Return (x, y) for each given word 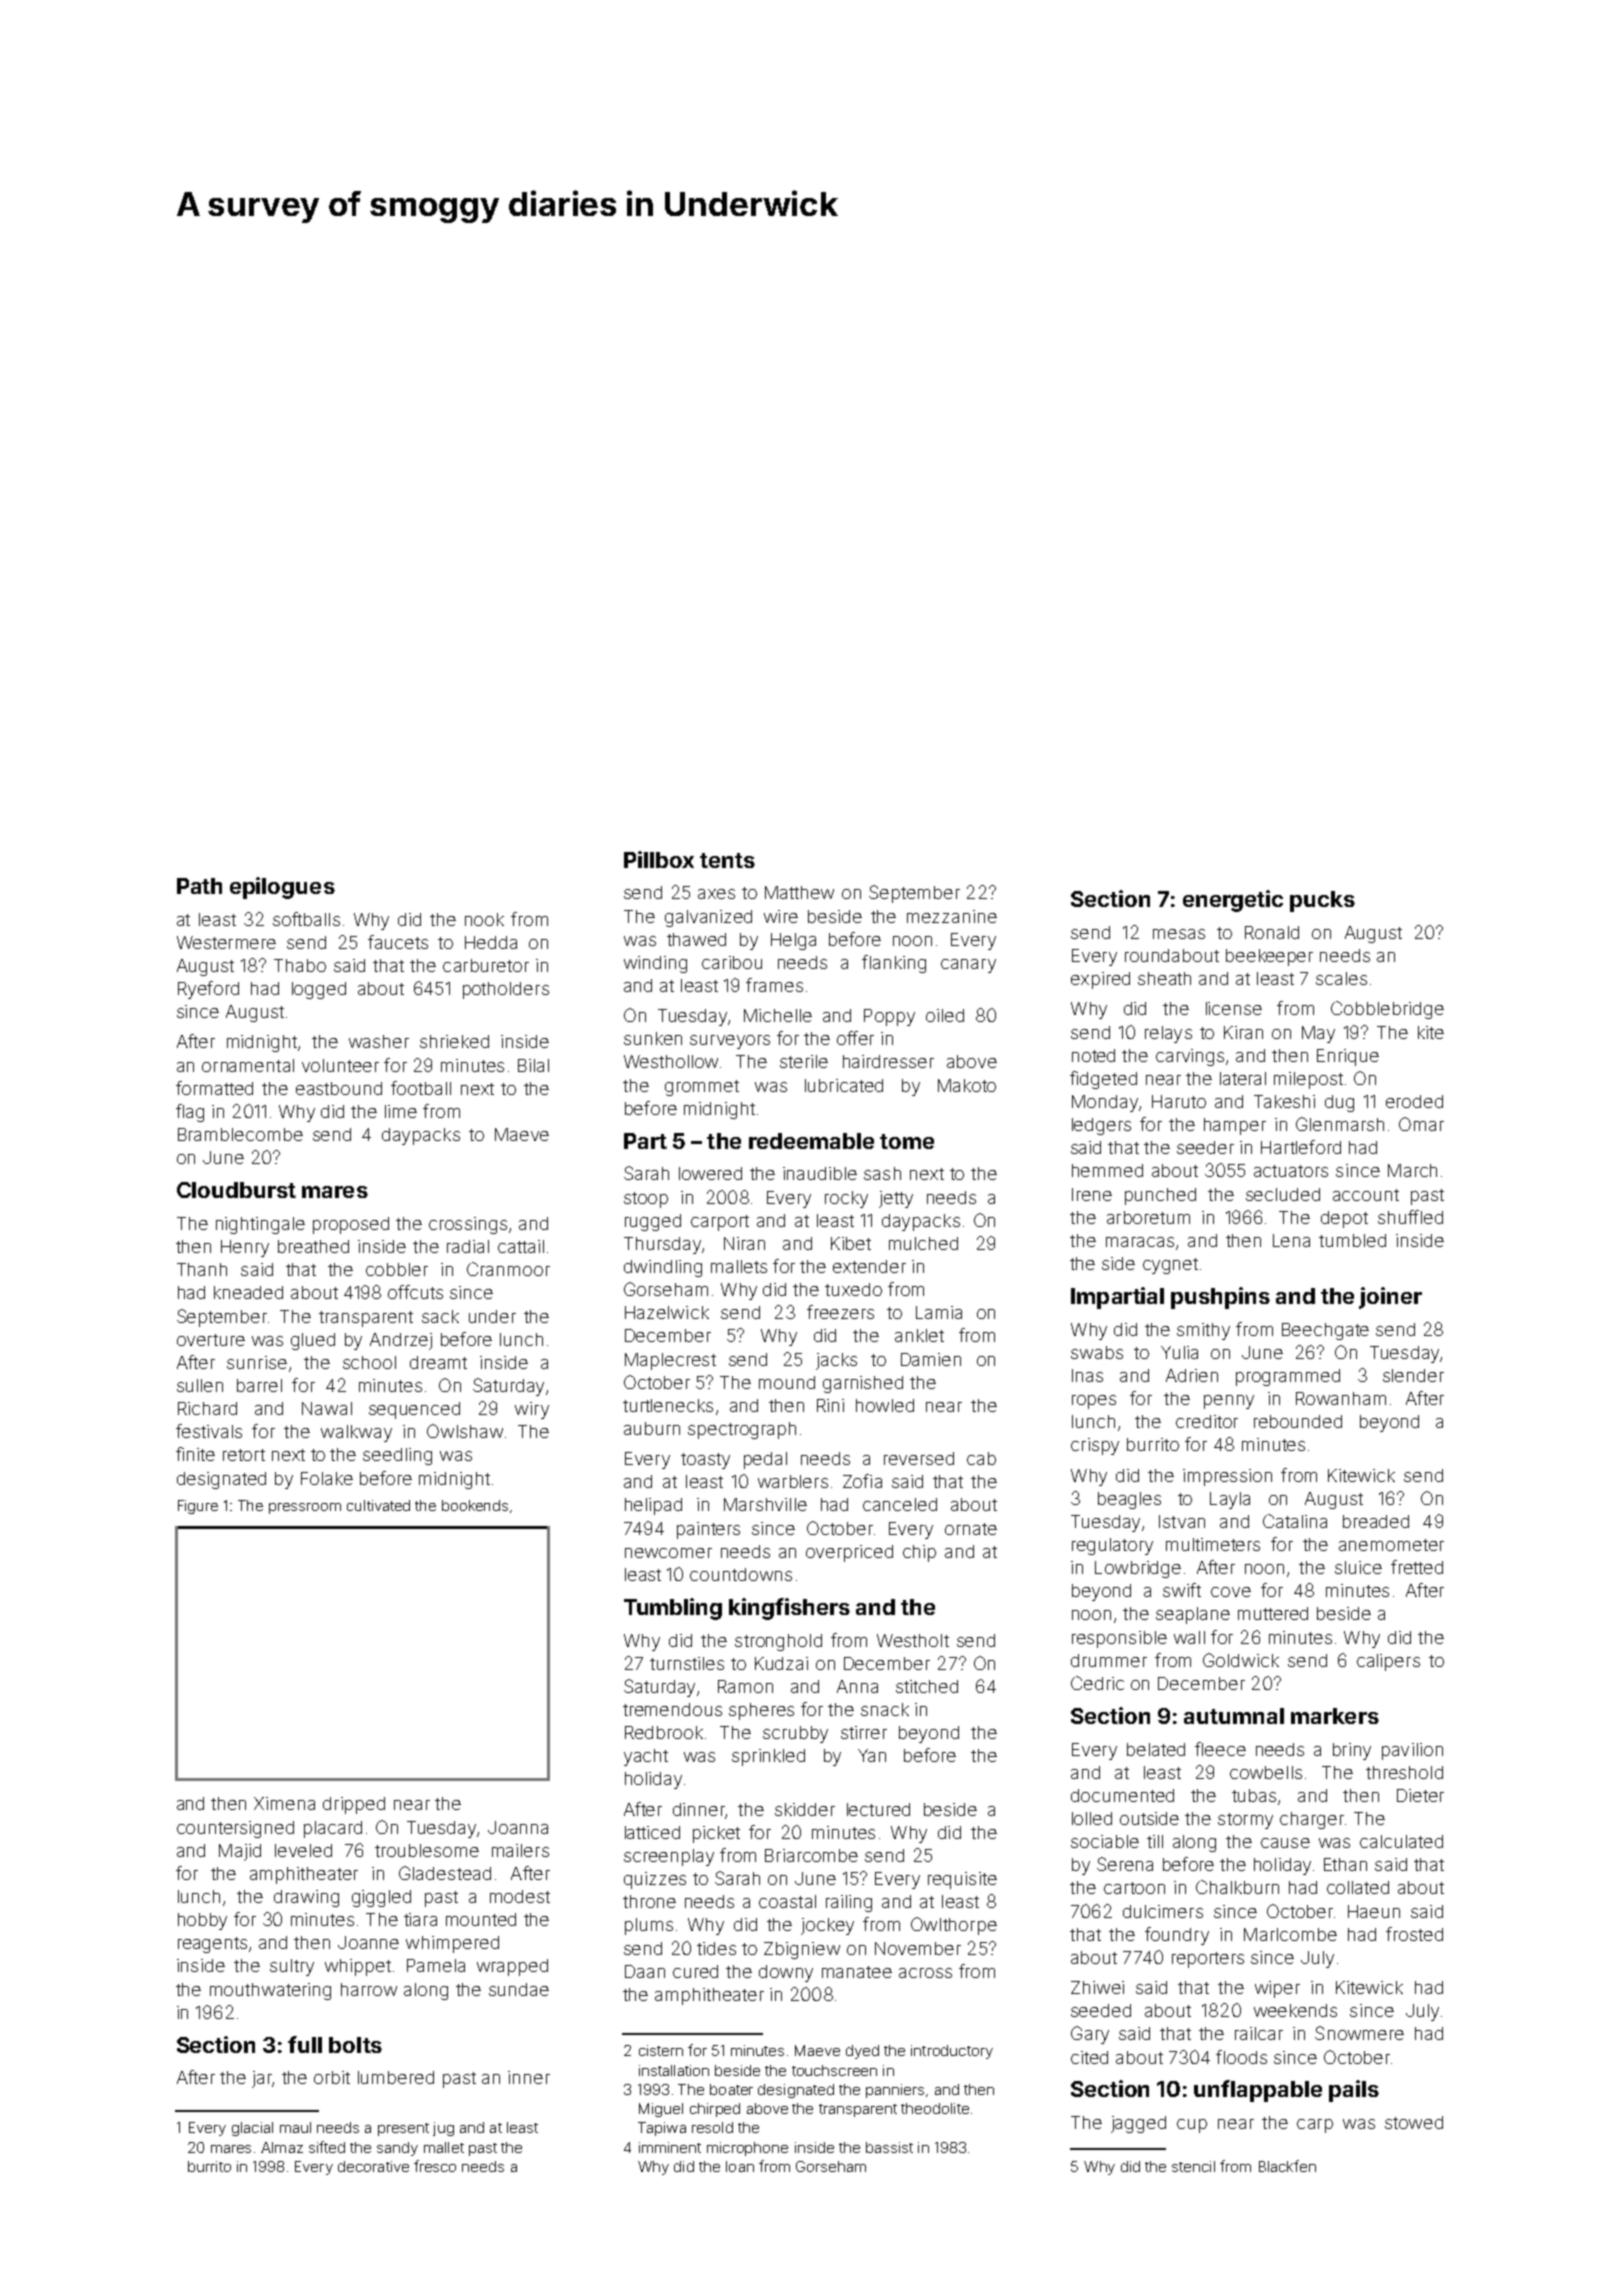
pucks (1322, 901)
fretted (1417, 1567)
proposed (351, 1225)
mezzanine (952, 916)
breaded (1376, 1521)
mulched (923, 1243)
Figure (198, 1507)
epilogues (282, 888)
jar (262, 2079)
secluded (1283, 1194)
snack (885, 1709)
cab (981, 1458)
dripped (354, 1805)
